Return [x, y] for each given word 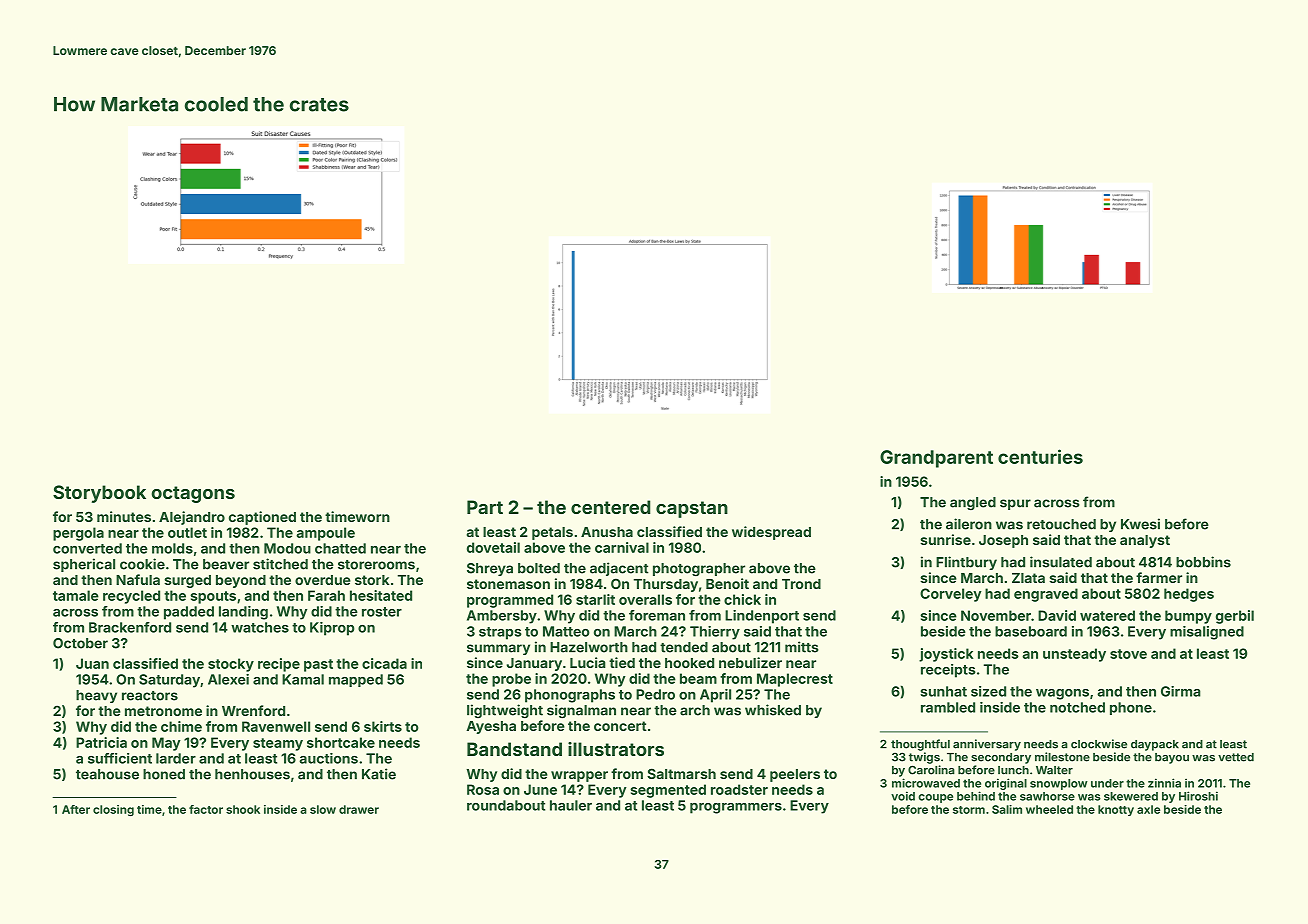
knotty [1116, 810]
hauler [571, 805]
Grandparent [936, 459]
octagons [193, 494]
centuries [1040, 456]
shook [243, 809]
